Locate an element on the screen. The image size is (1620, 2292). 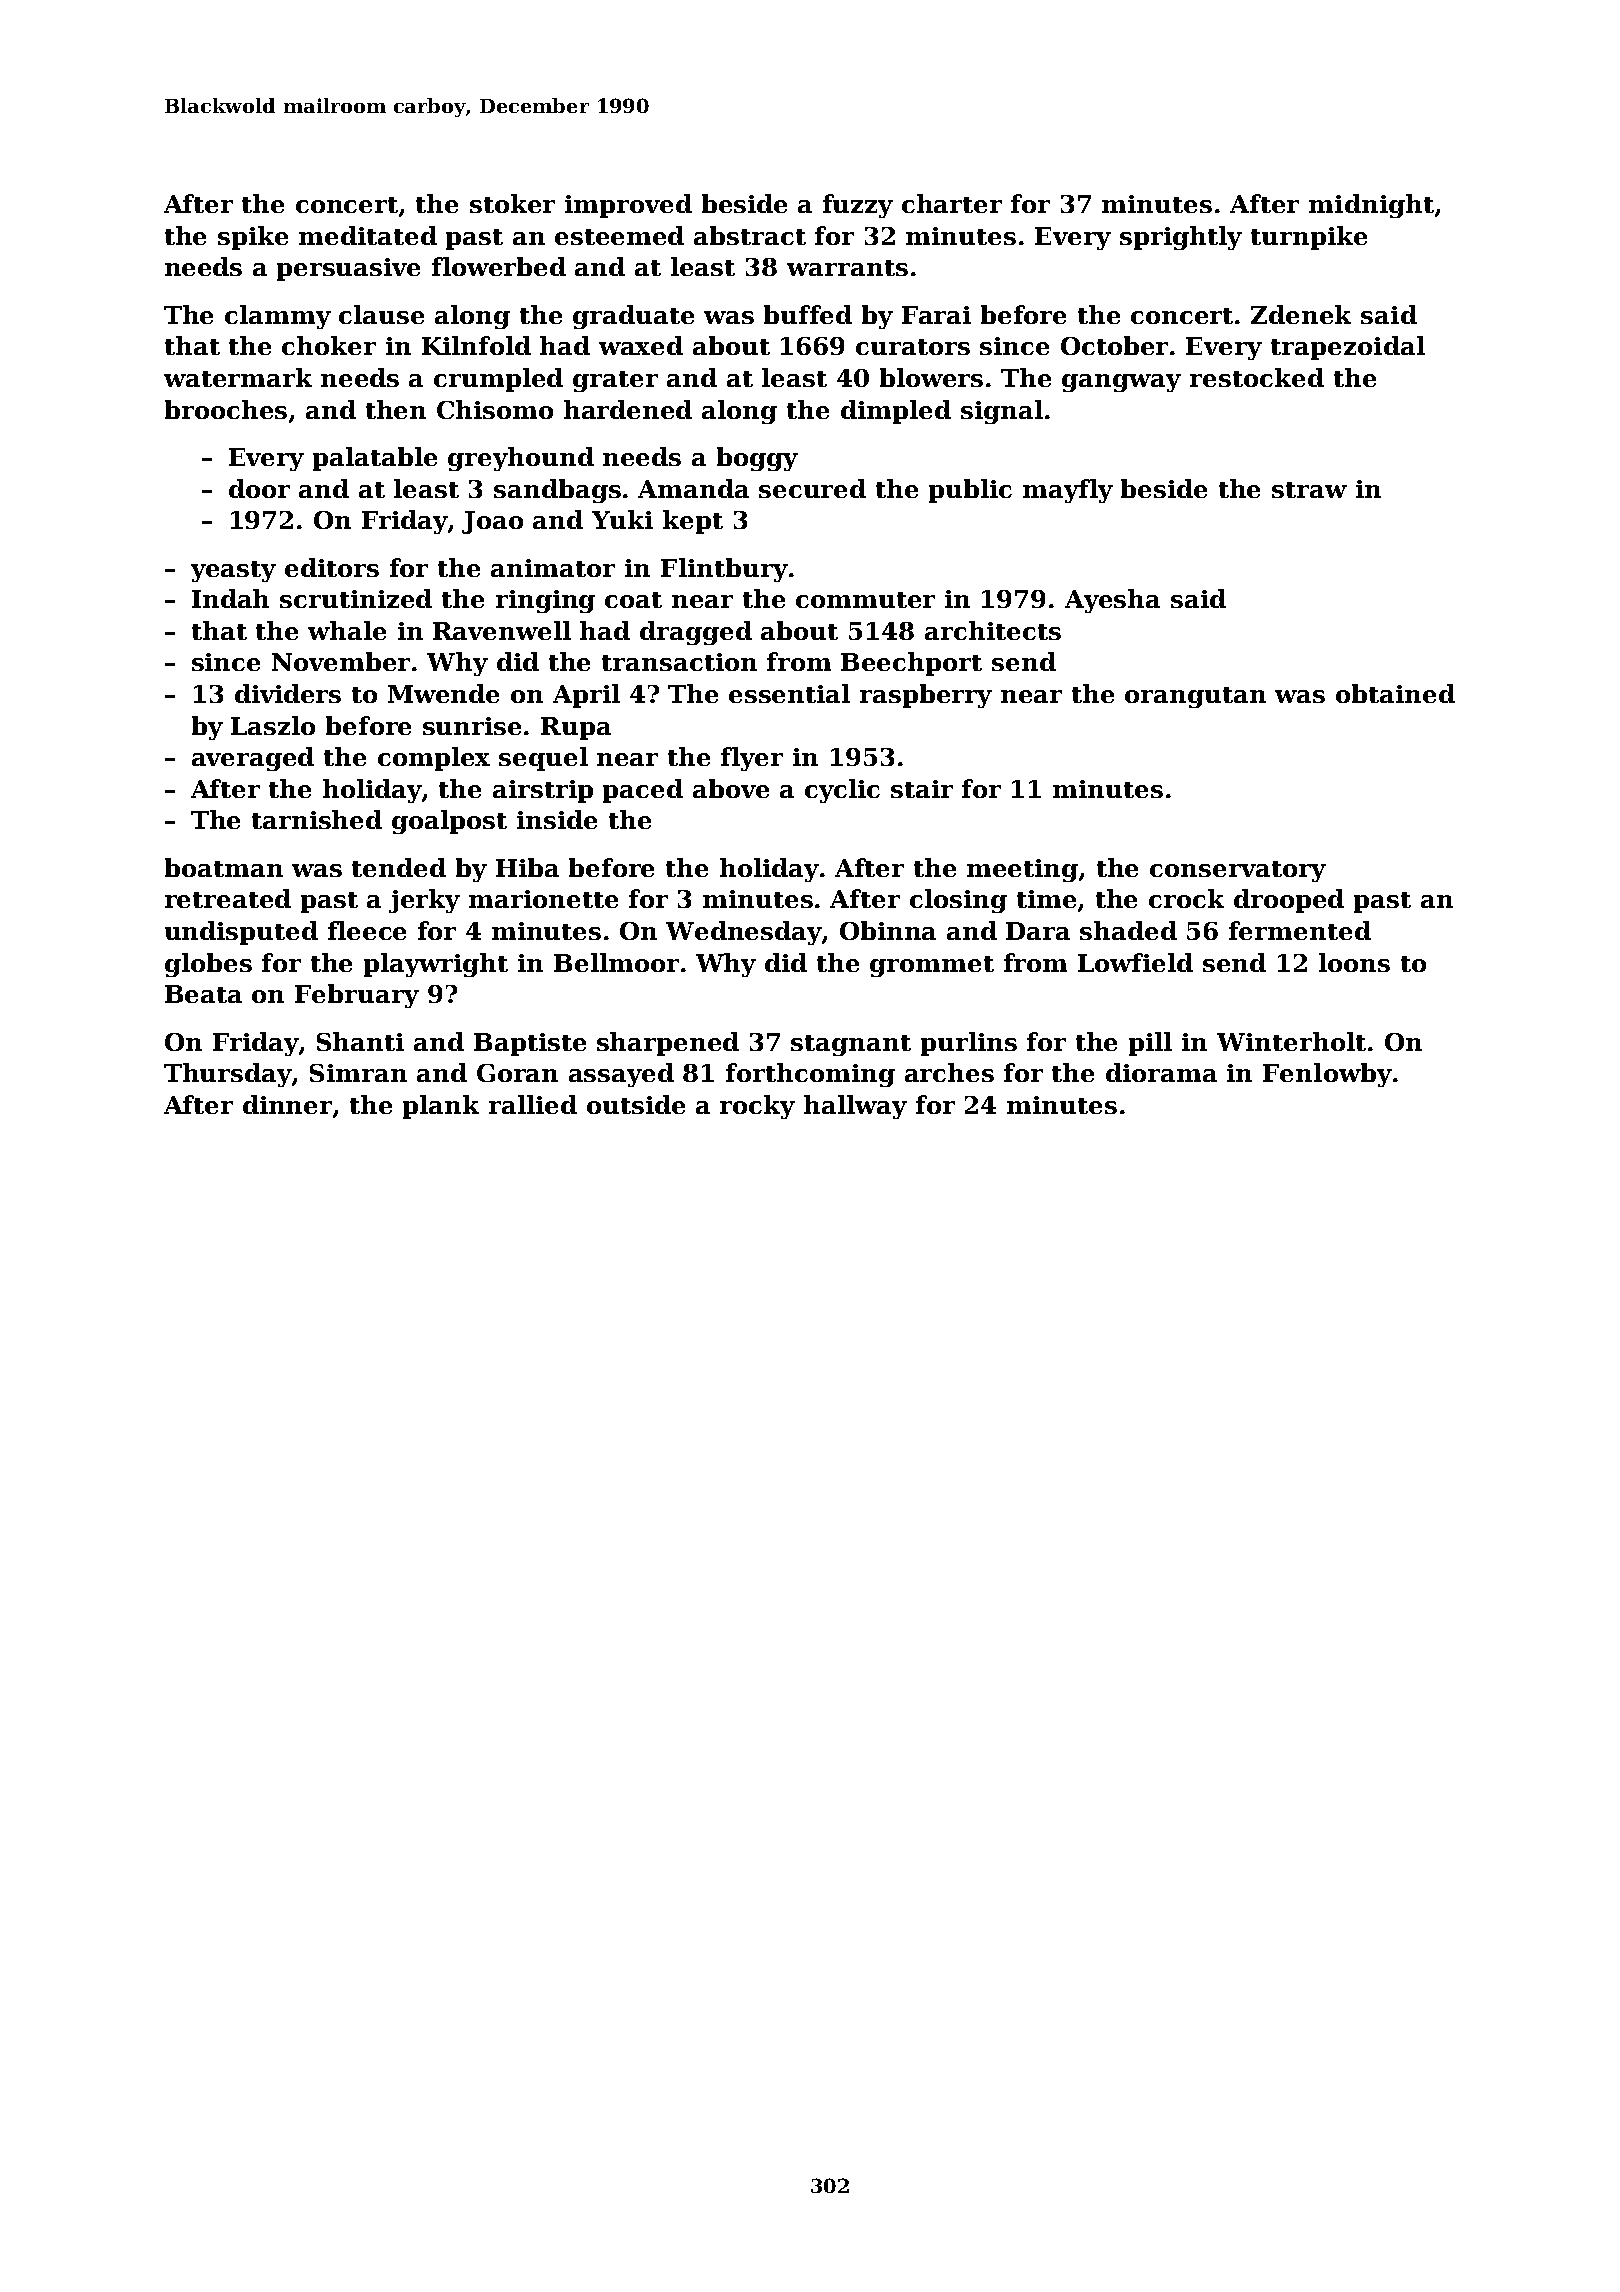
midnight is located at coordinates (1371, 206).
